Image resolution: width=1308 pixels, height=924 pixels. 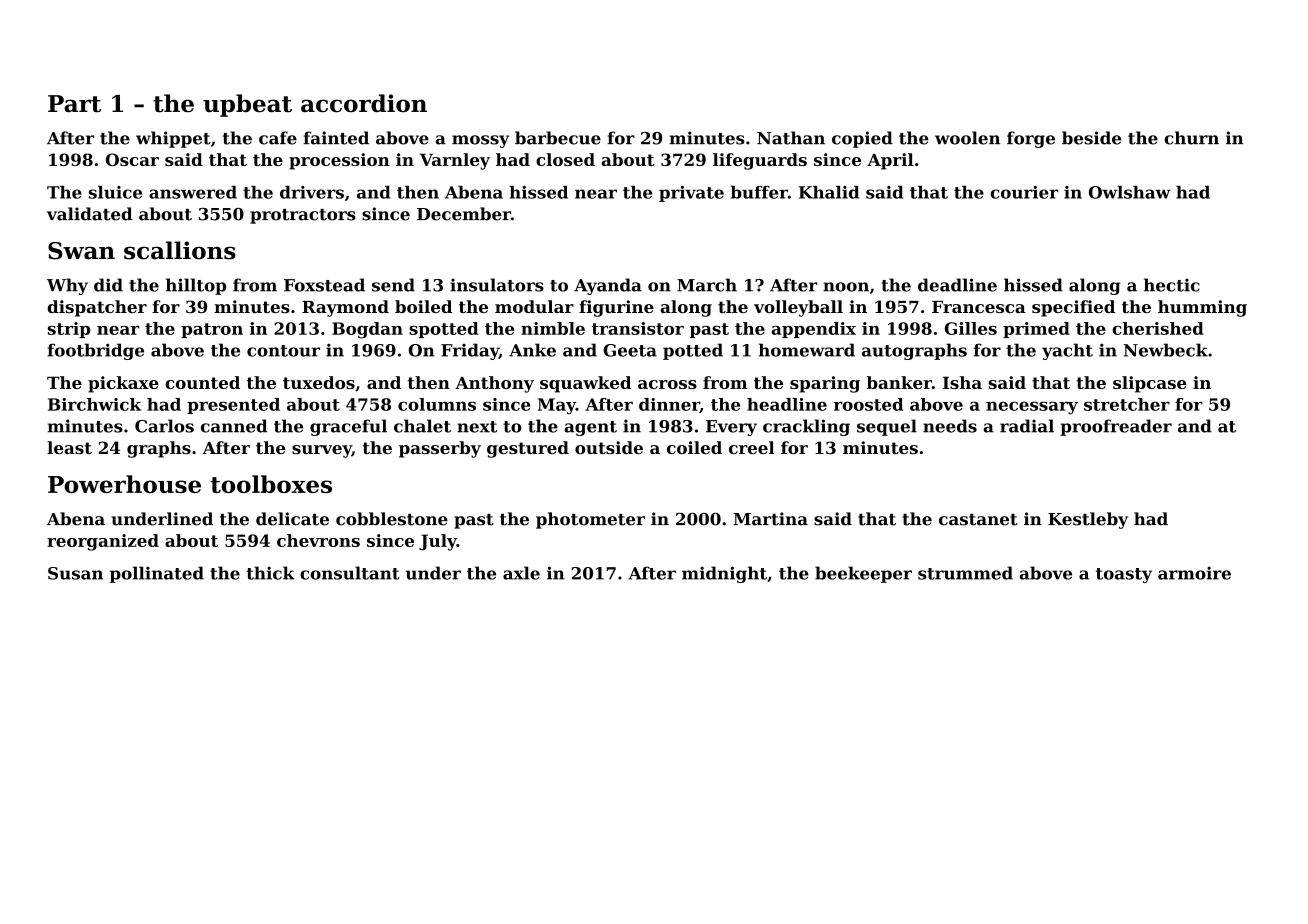 What do you see at coordinates (318, 540) in the screenshot?
I see `chevrons` at bounding box center [318, 540].
